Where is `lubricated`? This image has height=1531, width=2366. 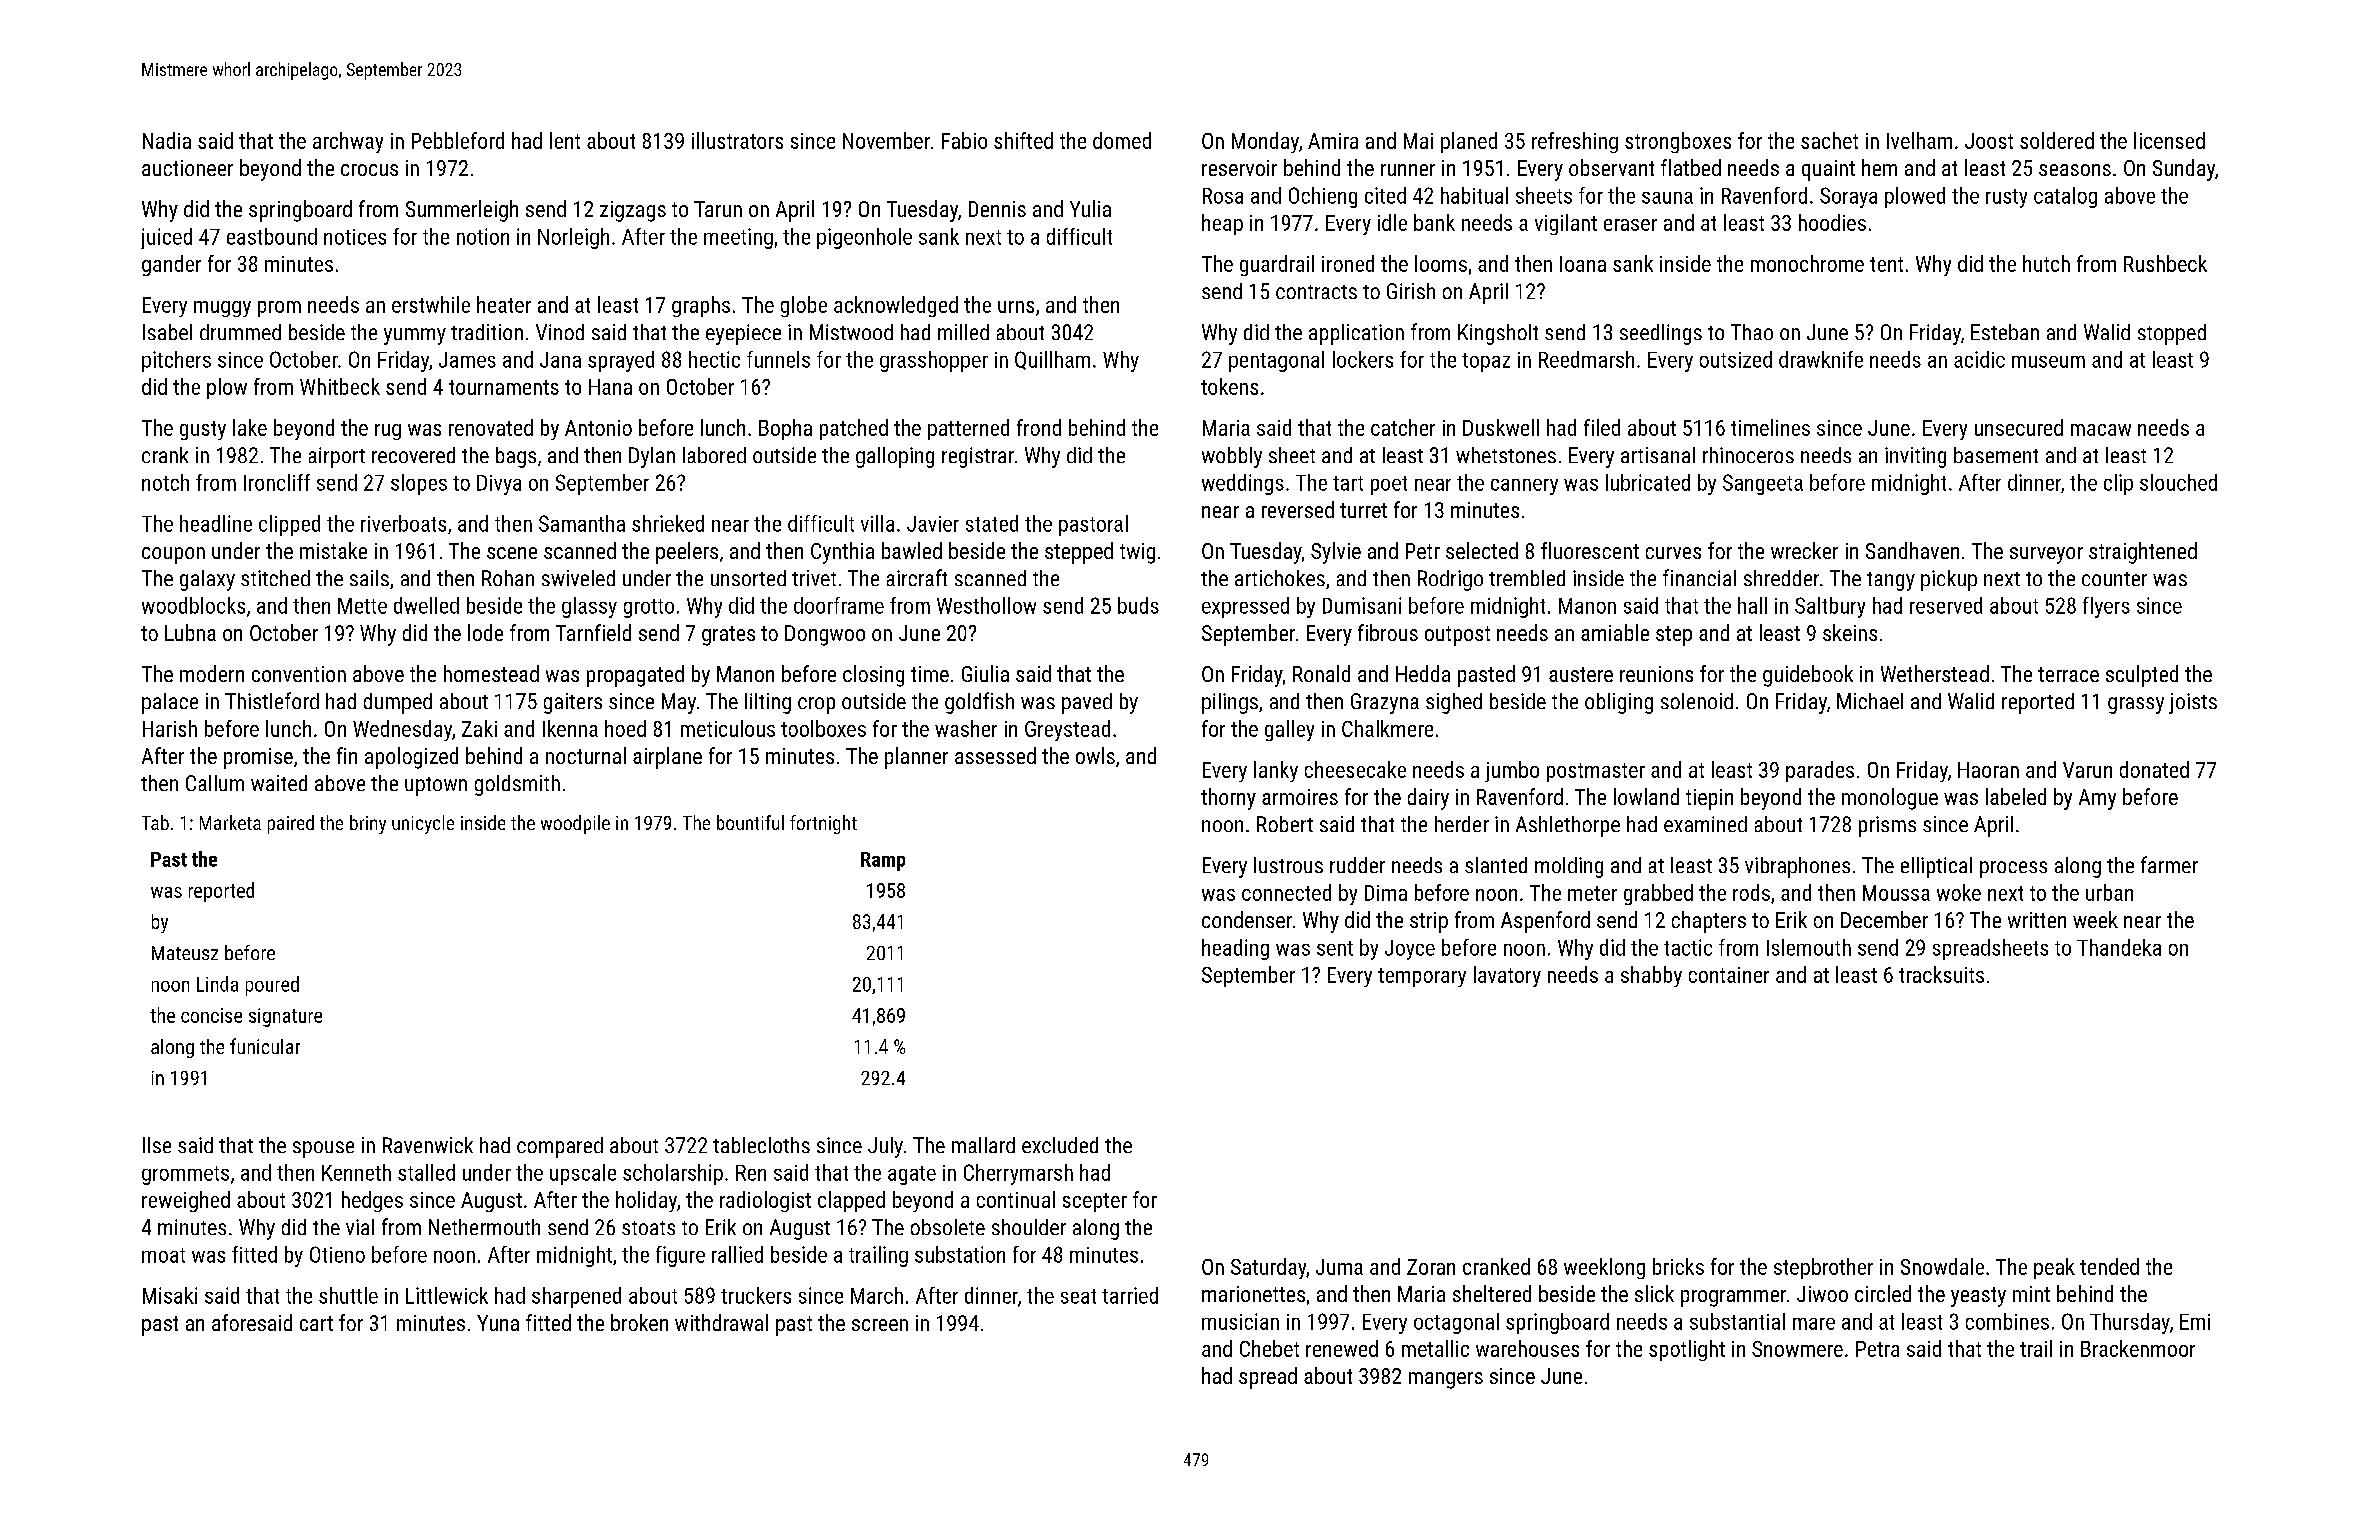 lubricated is located at coordinates (1648, 482).
